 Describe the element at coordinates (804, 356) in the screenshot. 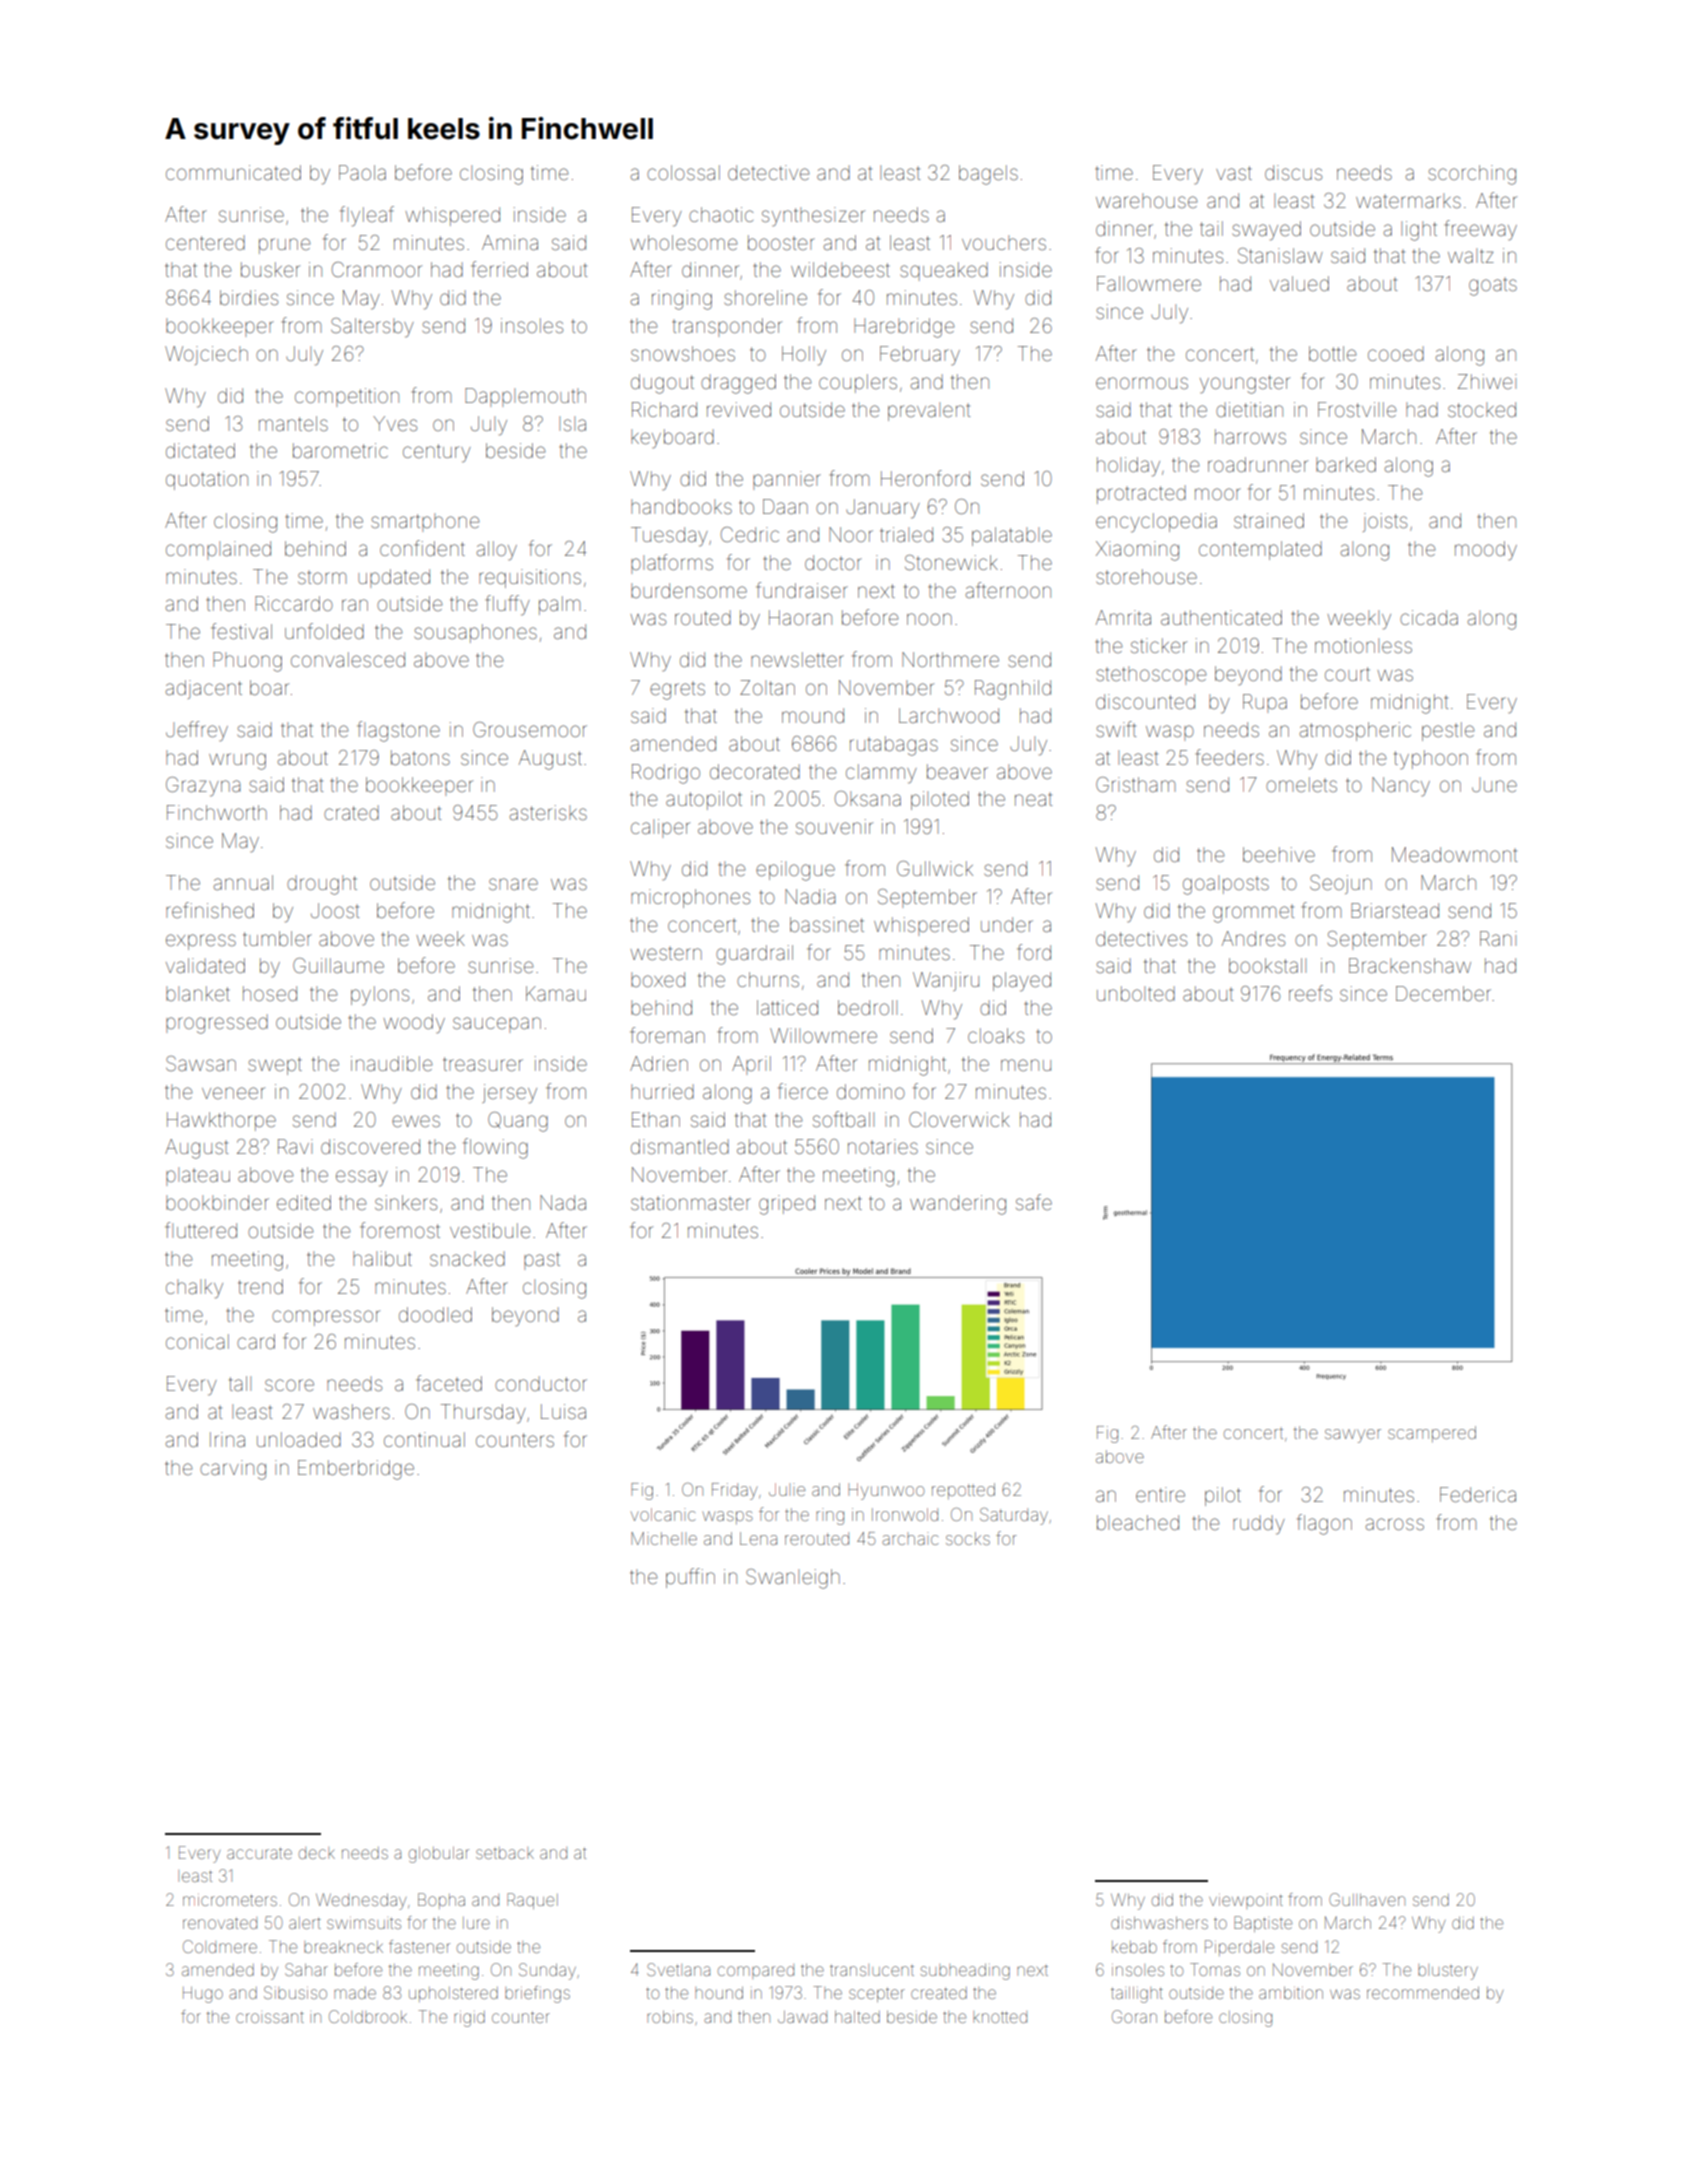

I see `Holly` at that location.
